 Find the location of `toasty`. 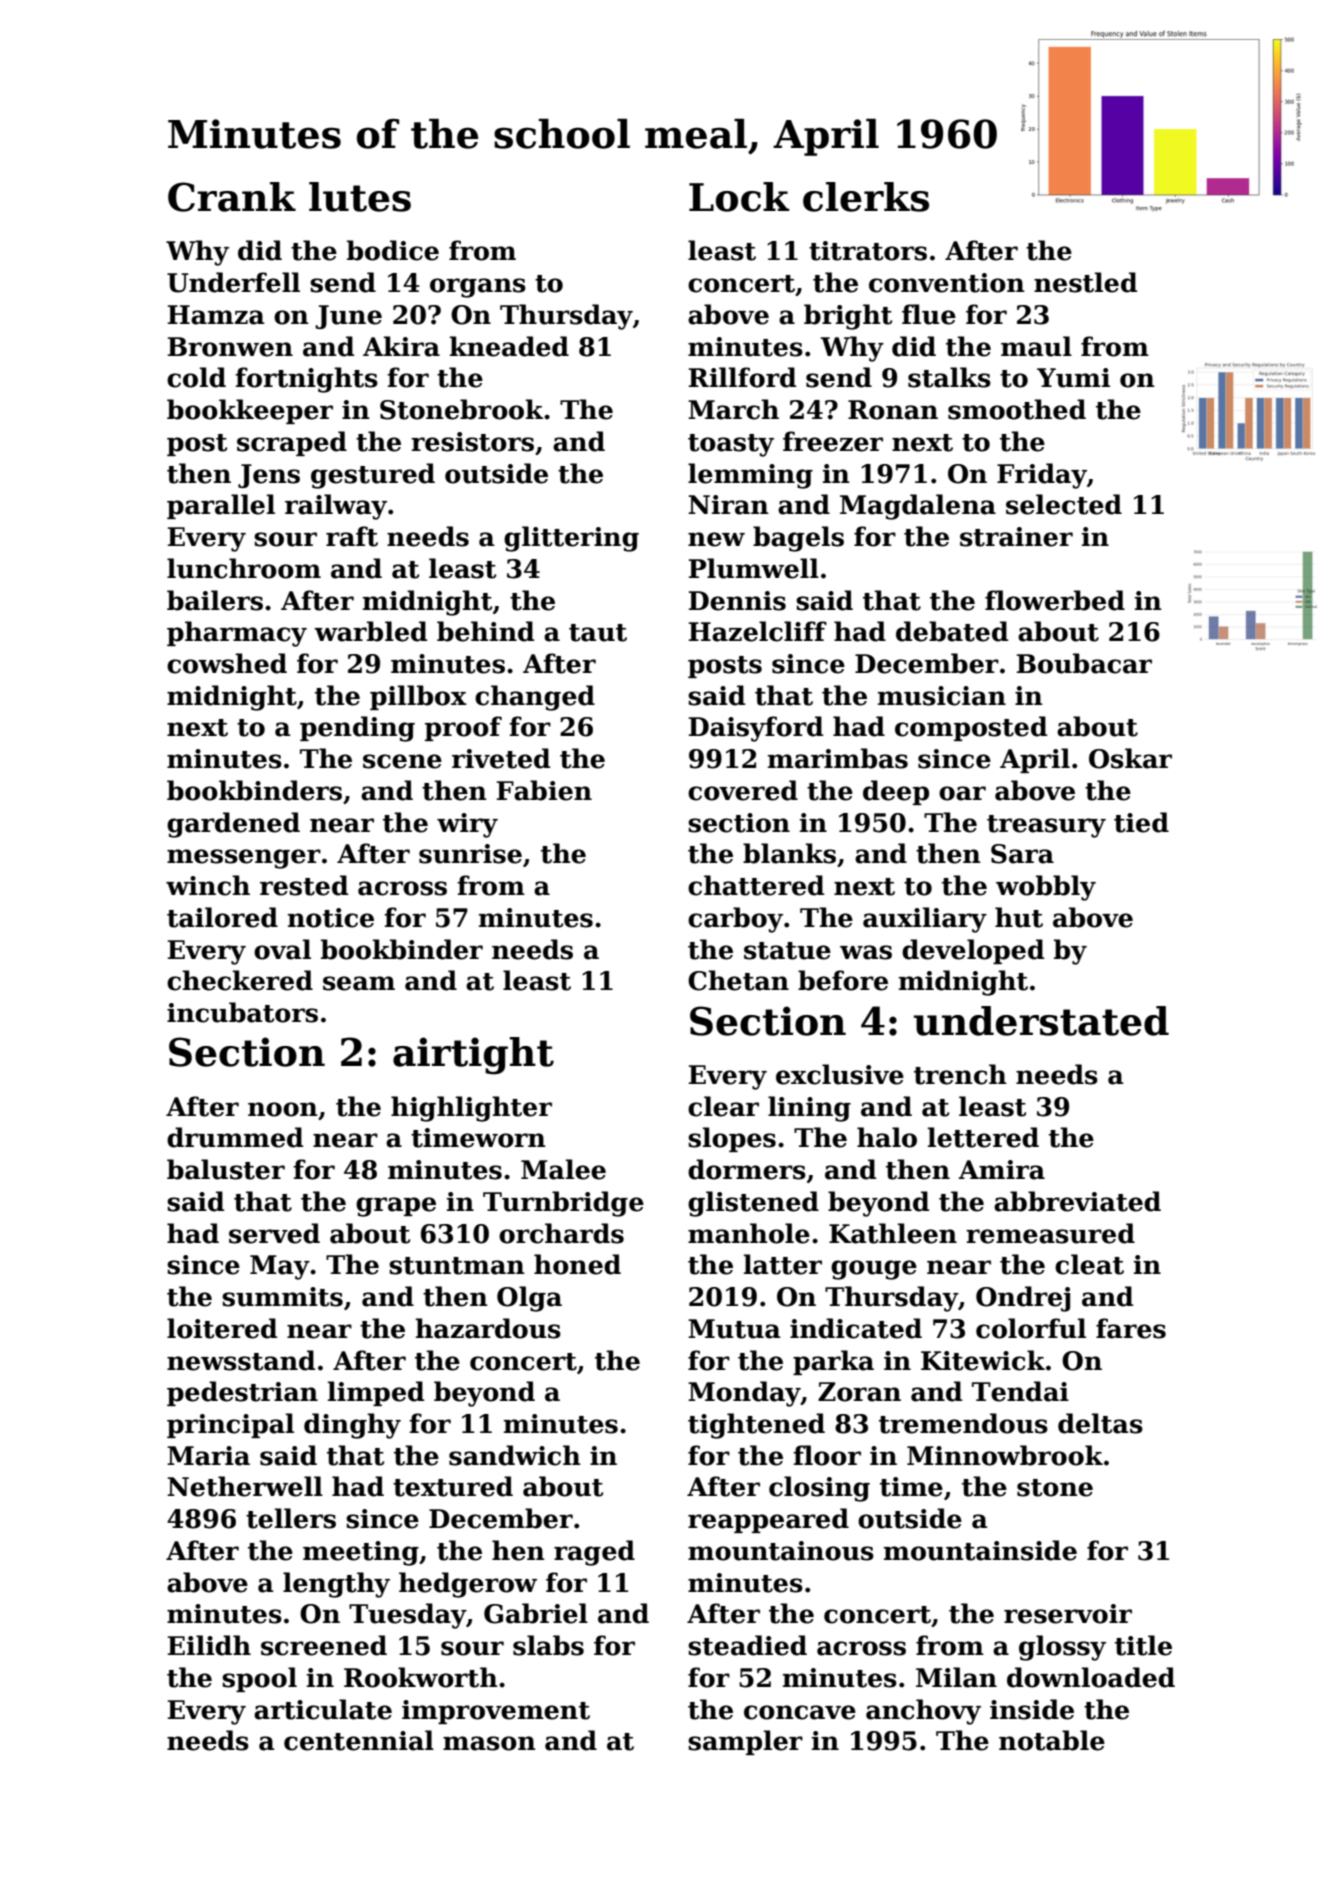

toasty is located at coordinates (731, 445).
